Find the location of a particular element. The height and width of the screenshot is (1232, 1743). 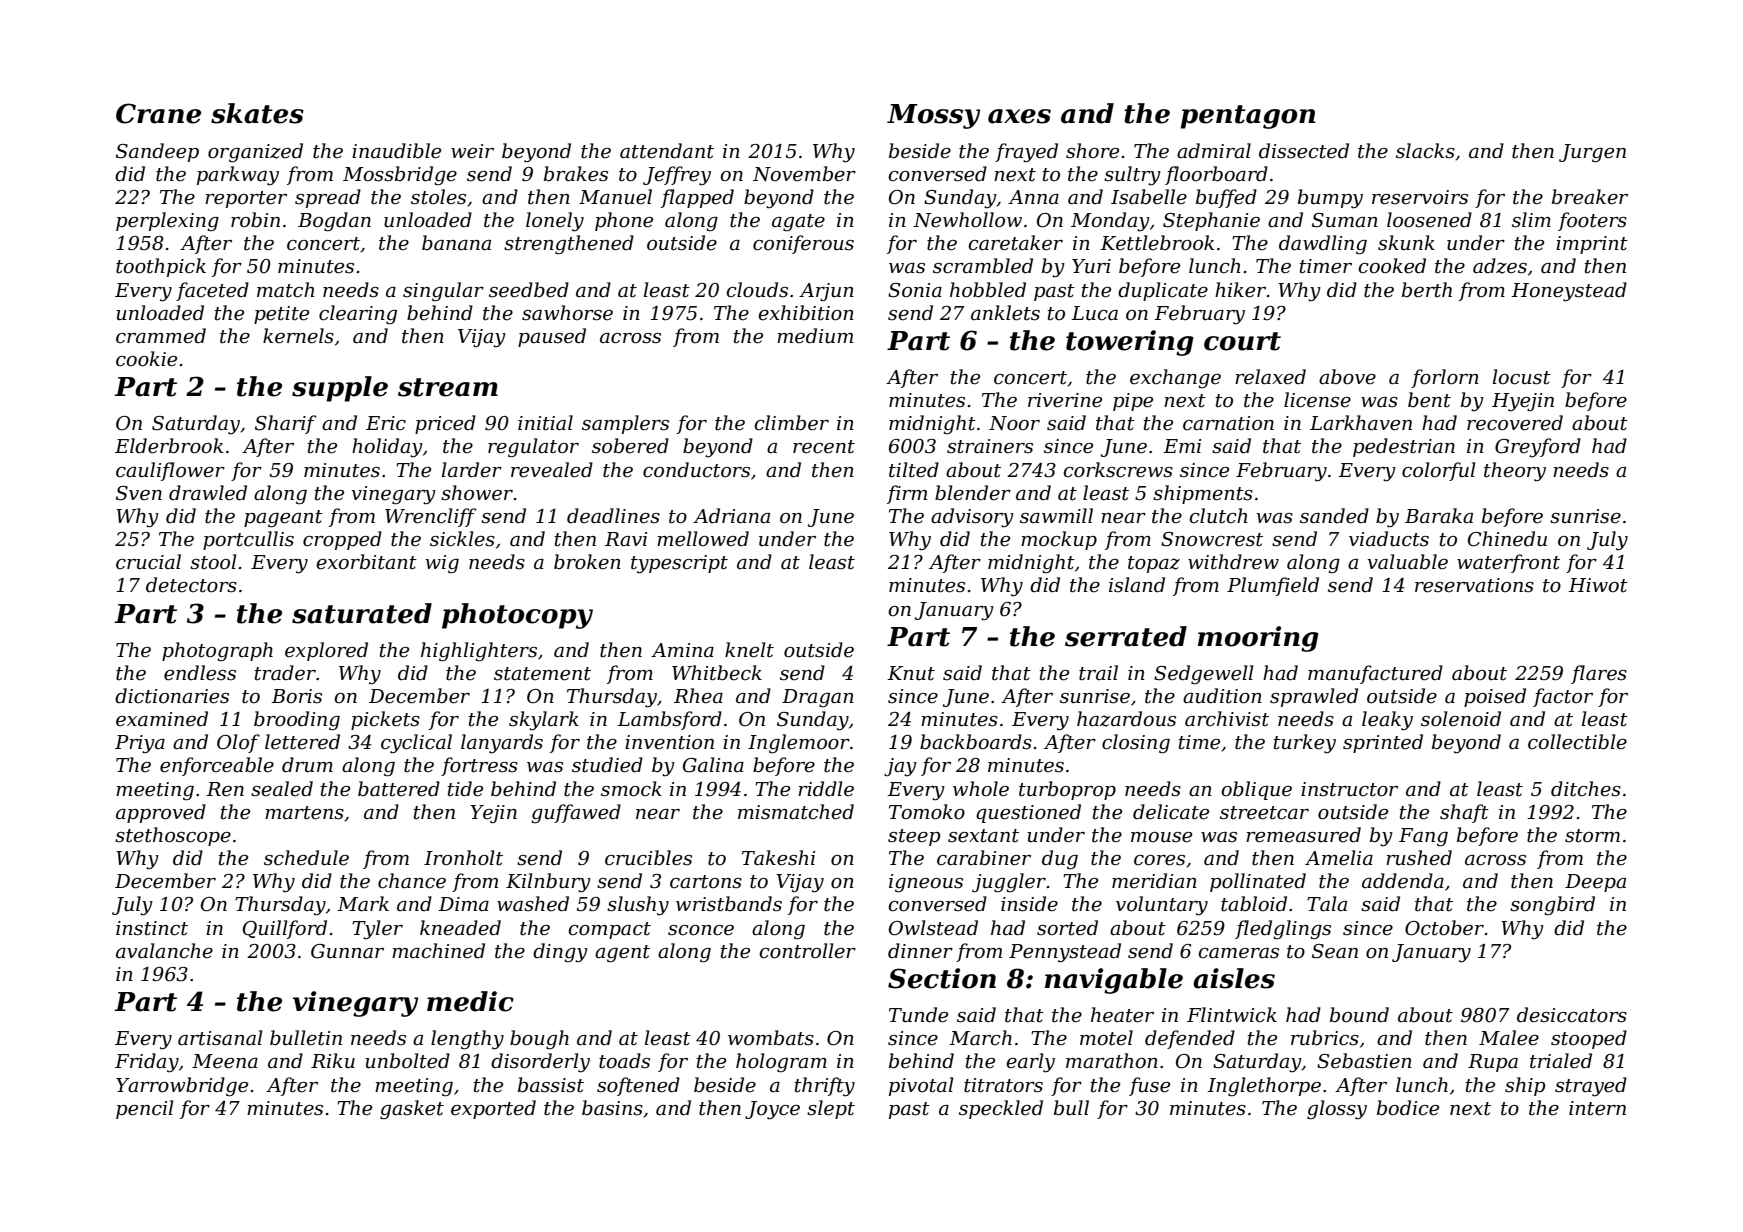

speckled is located at coordinates (1001, 1109).
